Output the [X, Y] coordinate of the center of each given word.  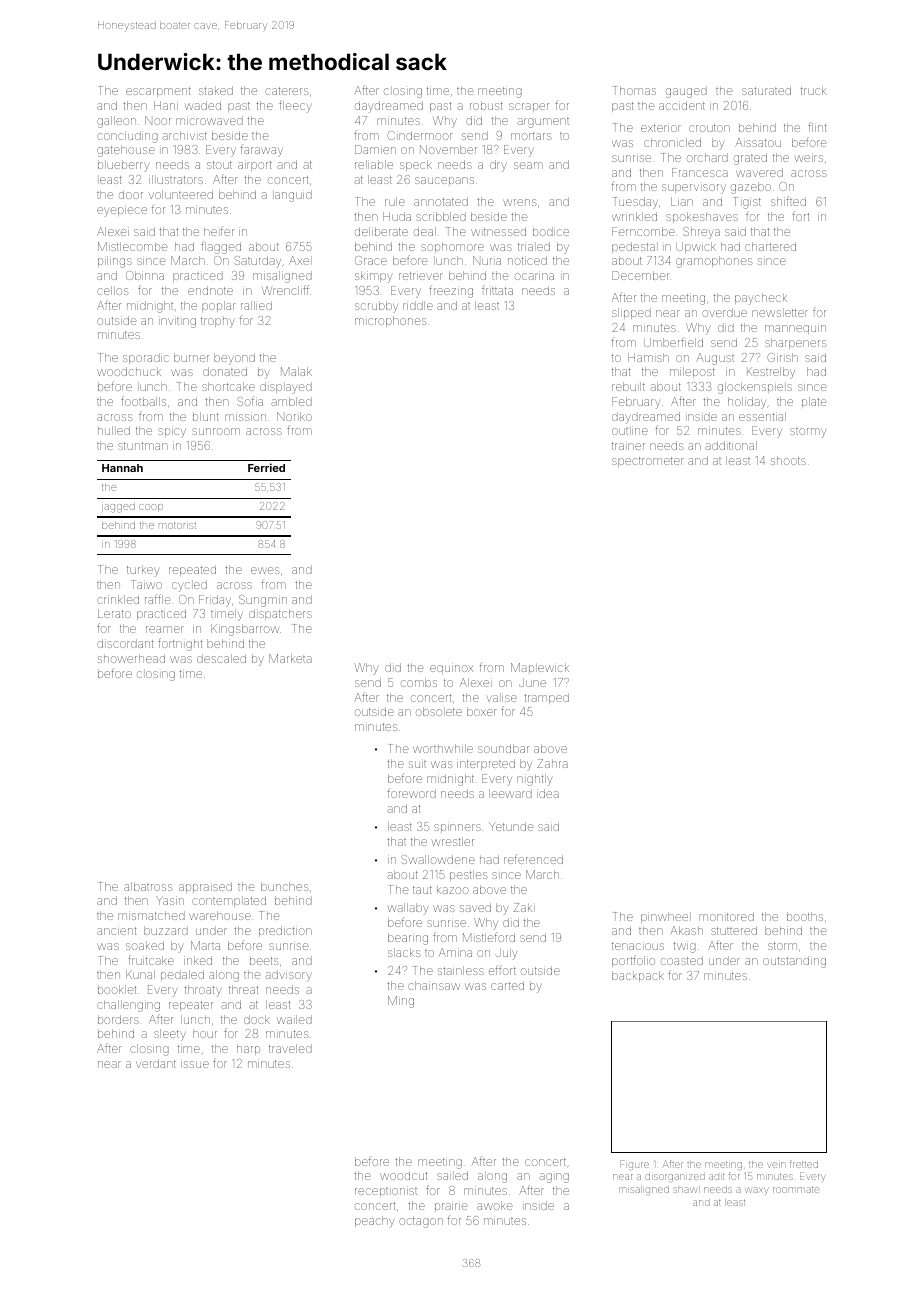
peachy [374, 1222]
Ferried [266, 467]
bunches [285, 886]
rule [395, 201]
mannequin [795, 329]
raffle [157, 599]
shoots [788, 461]
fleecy [295, 106]
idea [548, 793]
